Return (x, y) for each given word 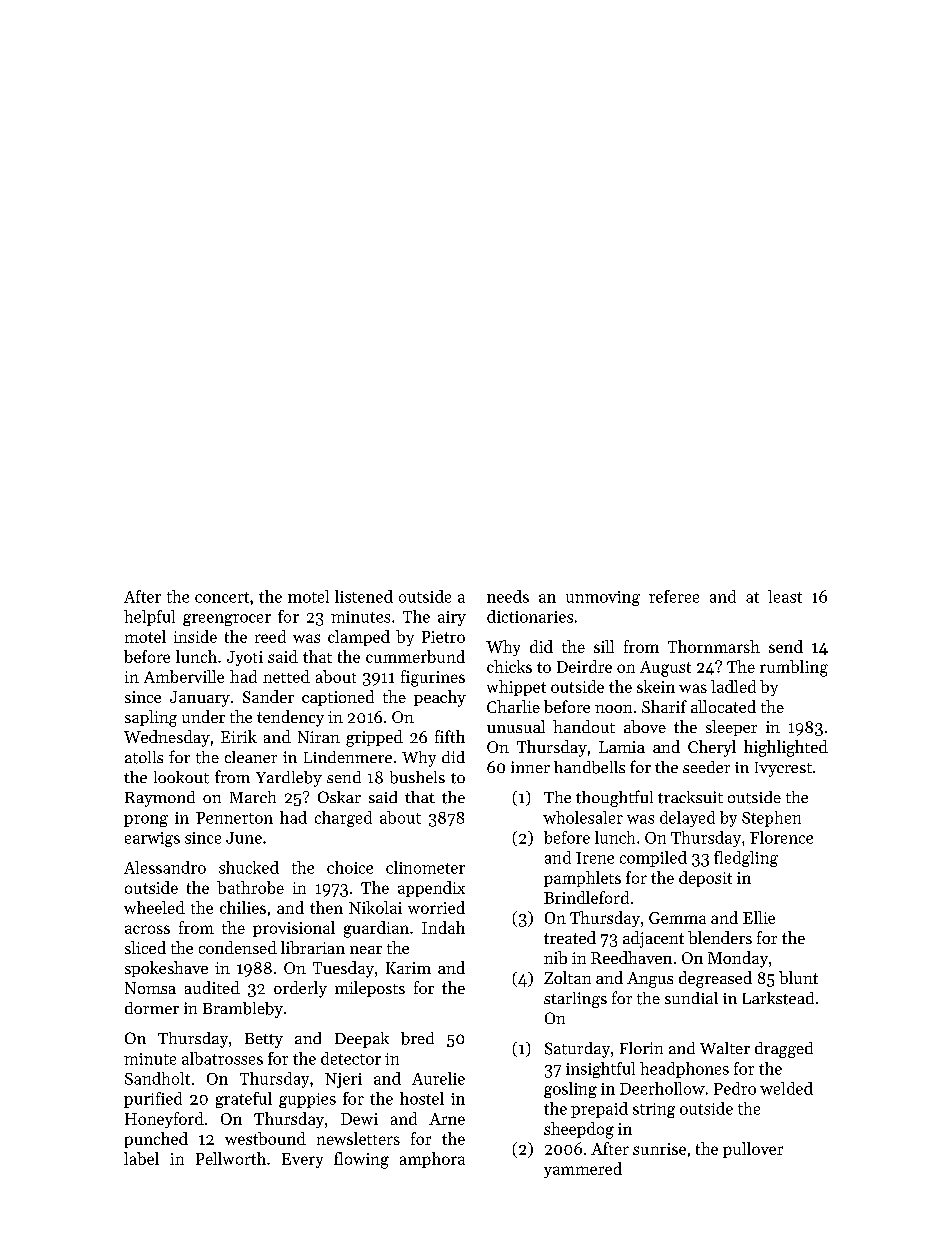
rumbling (794, 668)
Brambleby (243, 1010)
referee (674, 596)
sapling (151, 718)
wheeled (154, 907)
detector (351, 1058)
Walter (725, 1048)
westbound (265, 1138)
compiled (653, 859)
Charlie (513, 706)
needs (508, 596)
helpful (149, 618)
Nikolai (375, 907)
